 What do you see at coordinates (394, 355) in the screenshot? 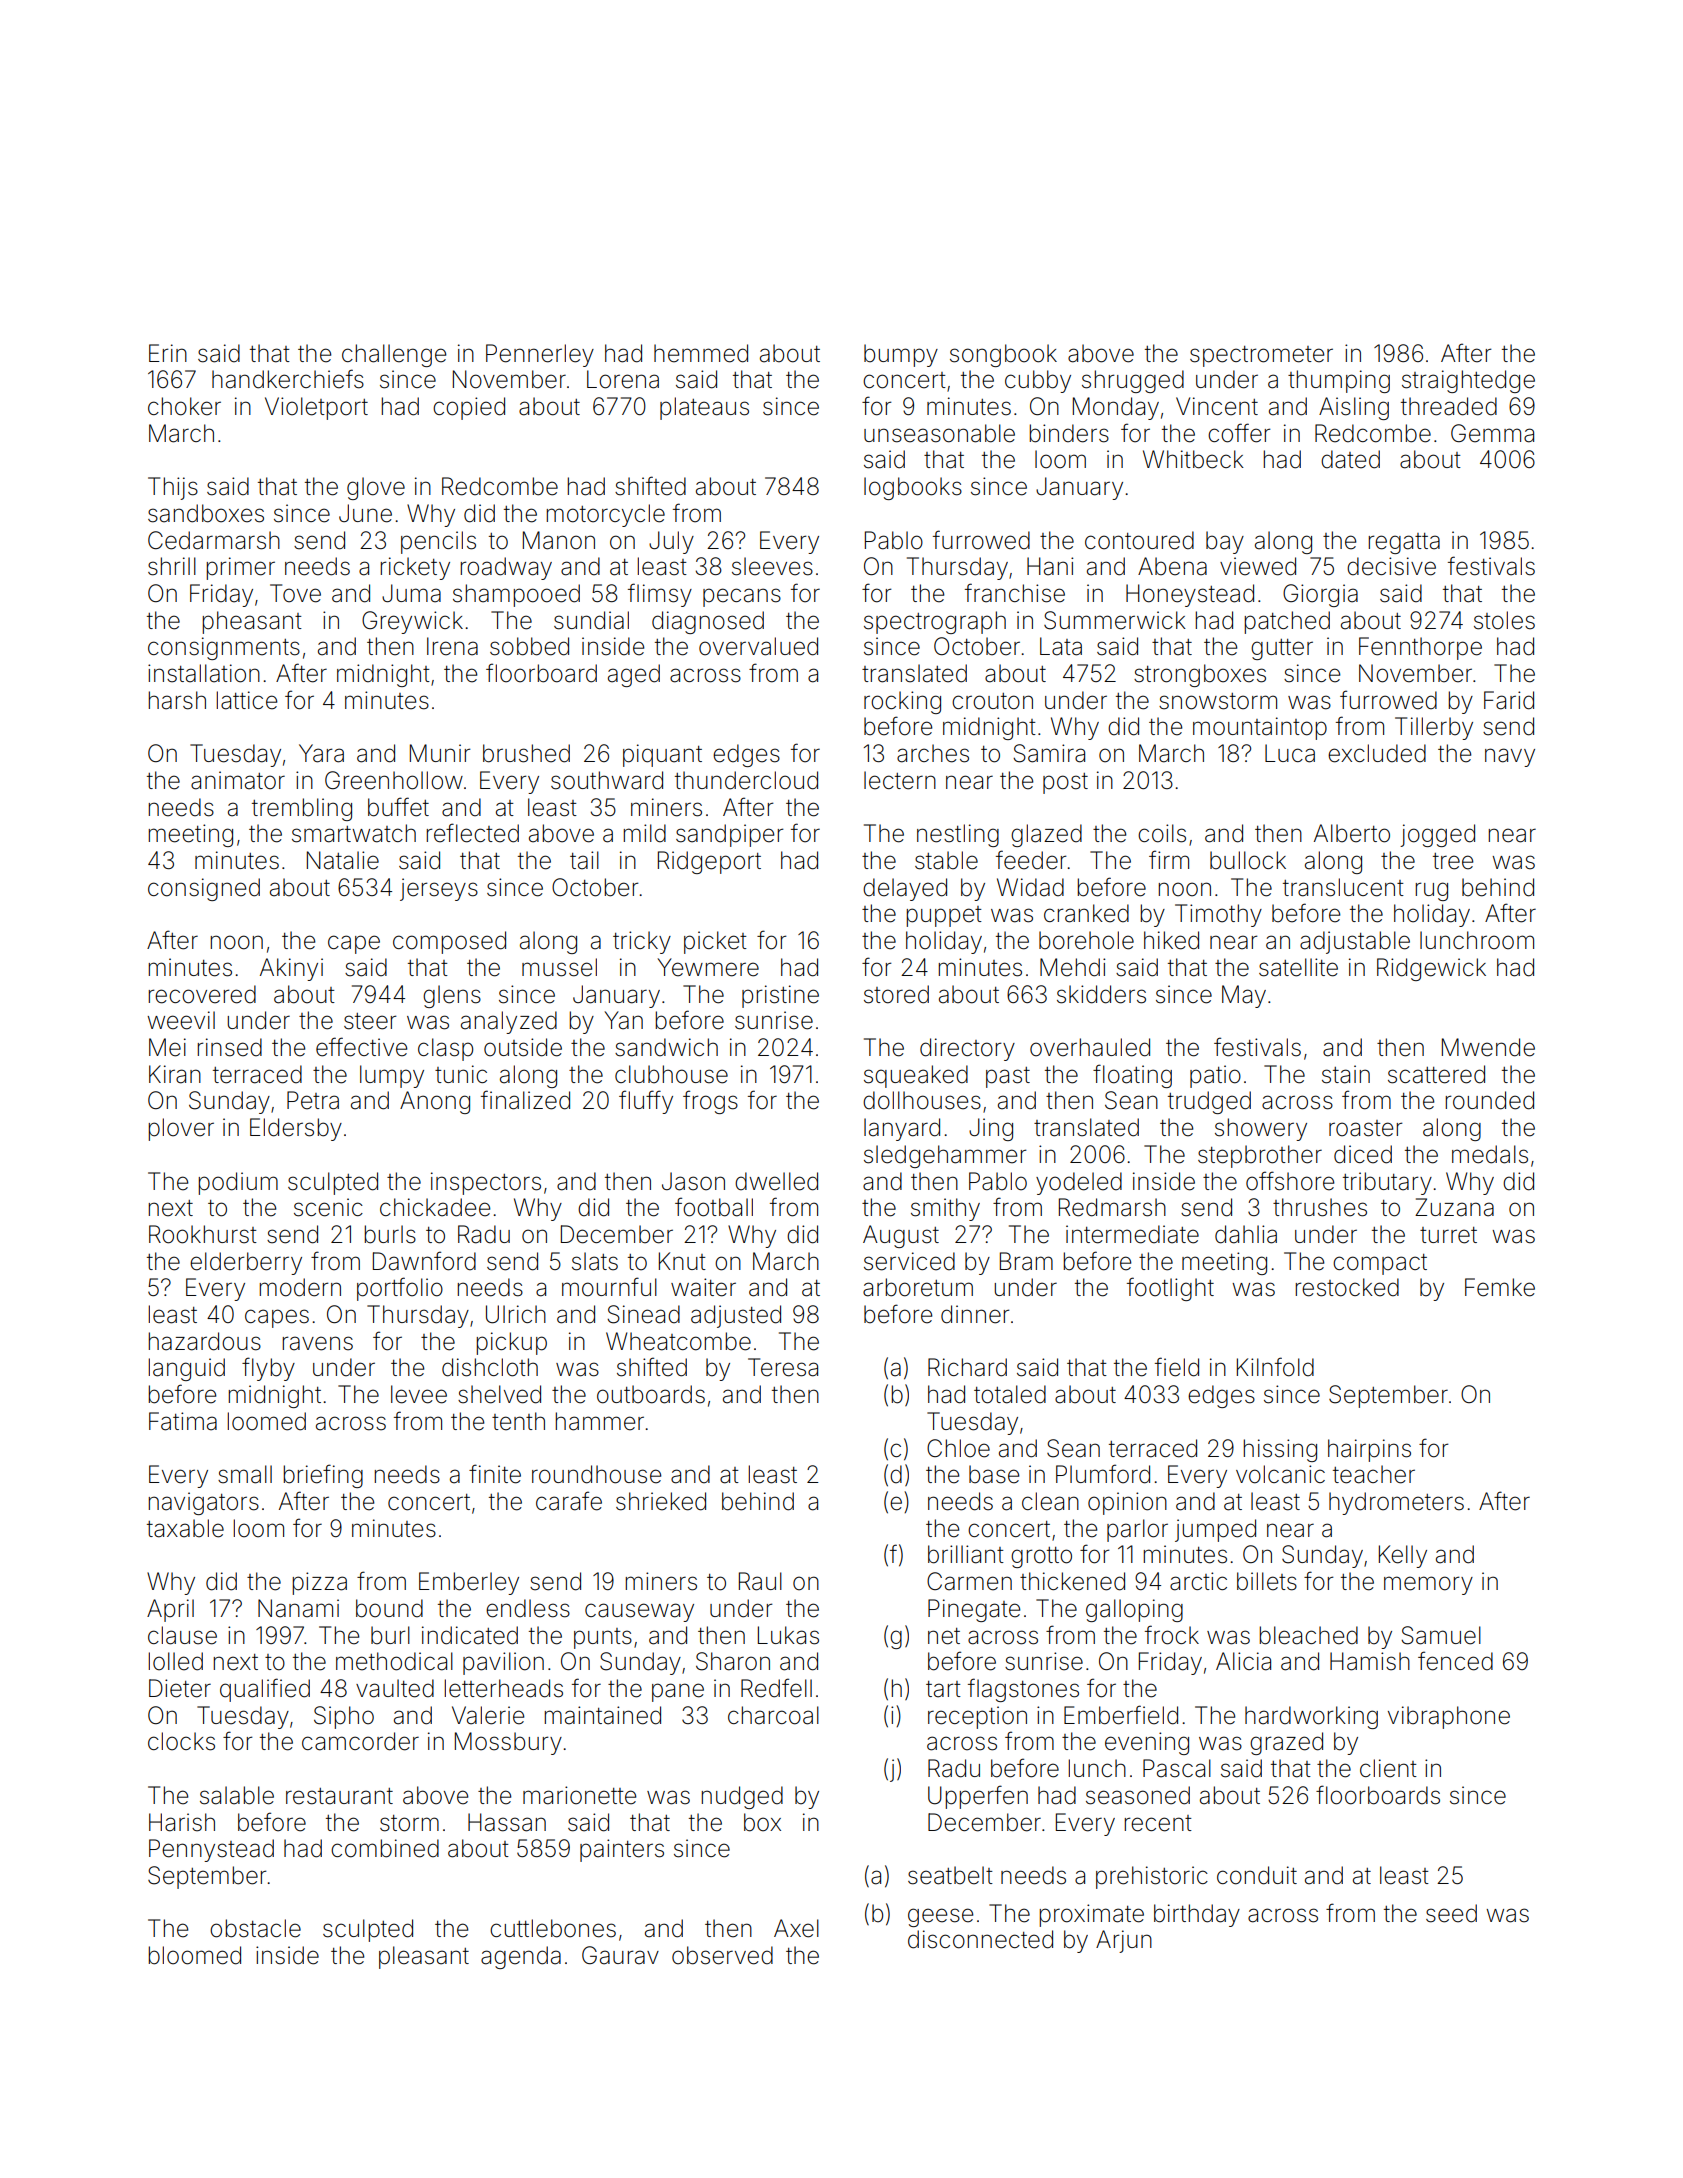
I see `challenge` at bounding box center [394, 355].
